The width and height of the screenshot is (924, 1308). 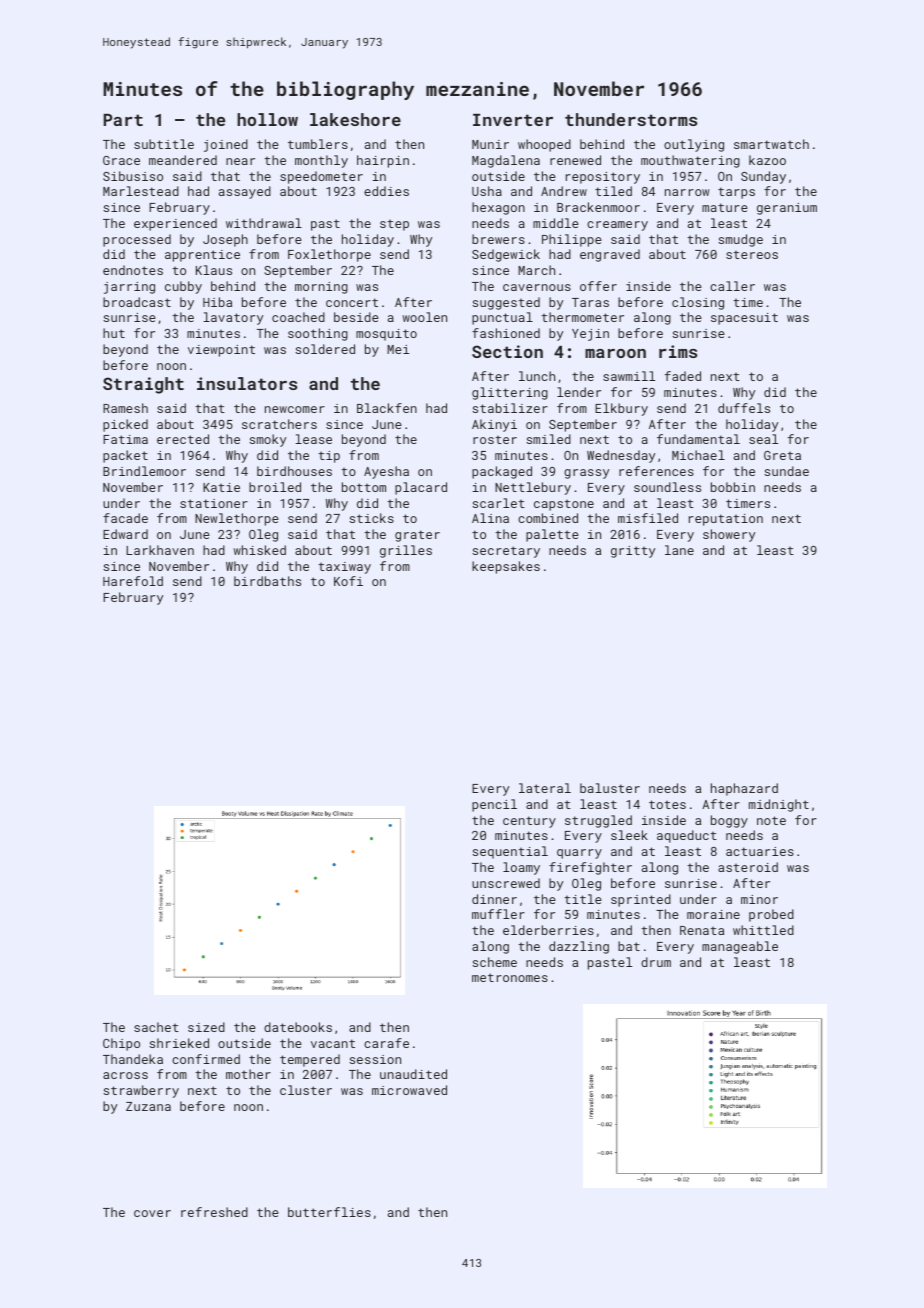 I want to click on cluster, so click(x=306, y=1090).
